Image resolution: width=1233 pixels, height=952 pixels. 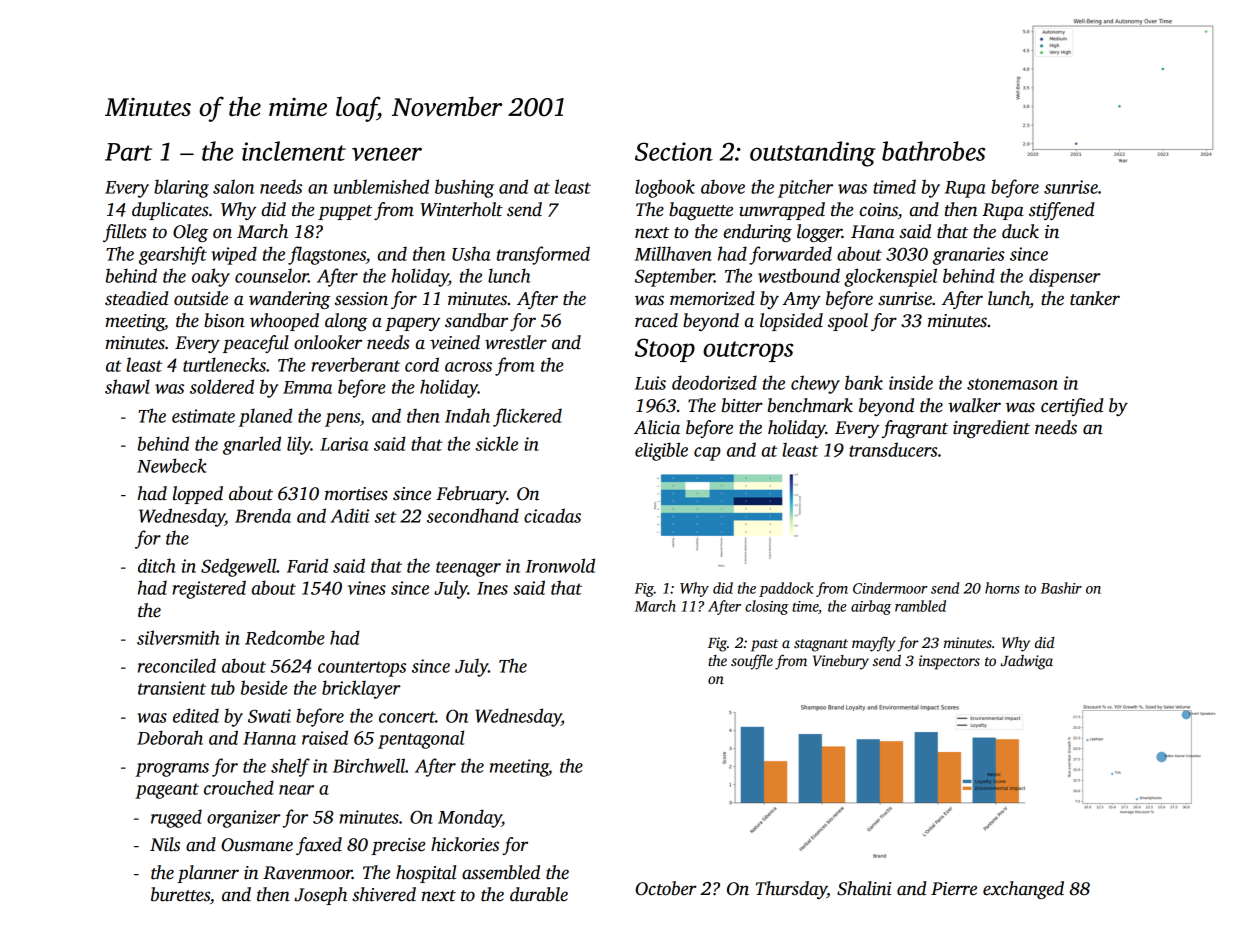 What do you see at coordinates (893, 449) in the image?
I see `transducers` at bounding box center [893, 449].
